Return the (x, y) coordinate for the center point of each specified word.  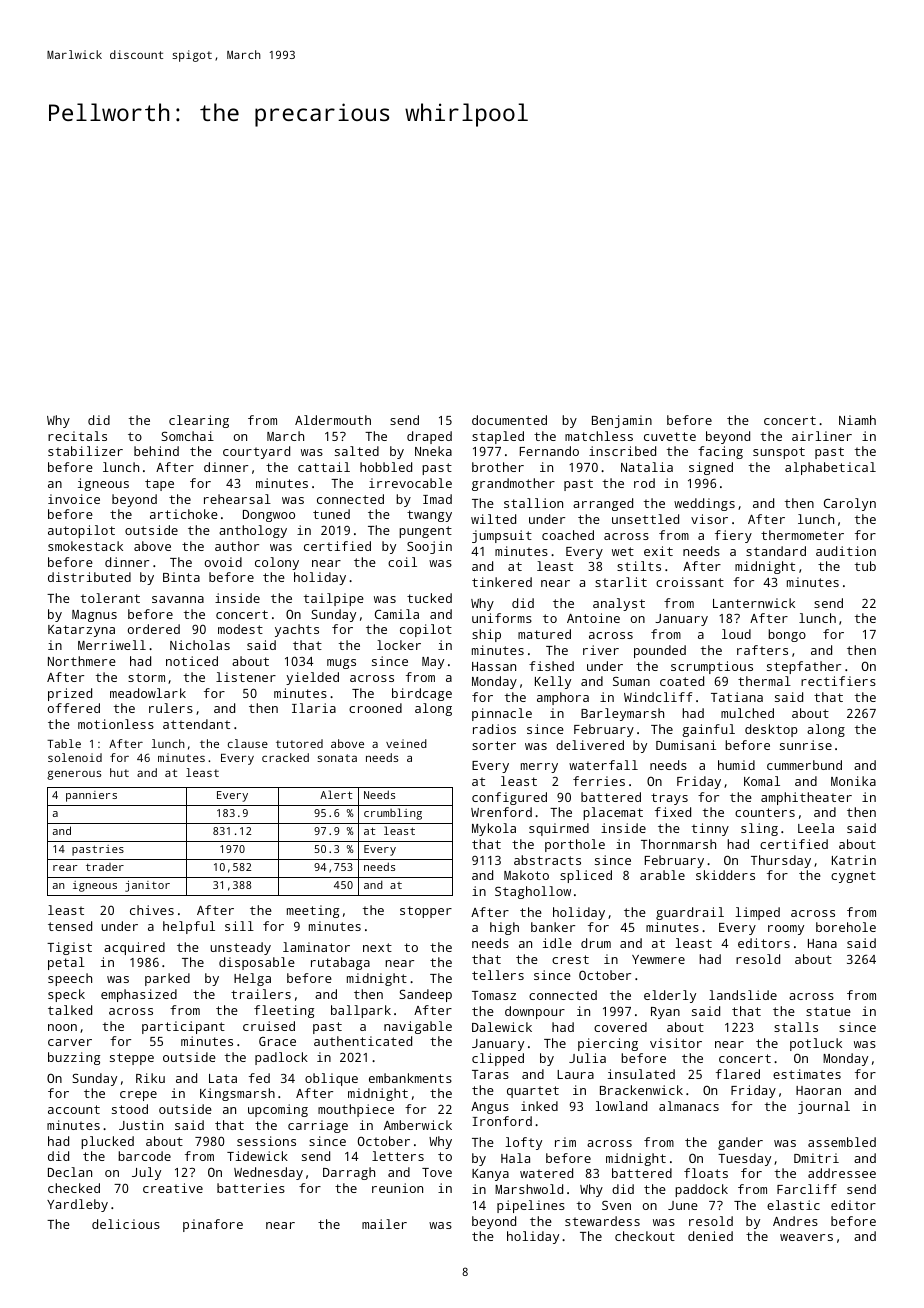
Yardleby (77, 1205)
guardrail (690, 913)
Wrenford (501, 812)
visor (709, 519)
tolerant (110, 598)
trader (105, 867)
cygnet (853, 877)
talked (70, 1010)
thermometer (802, 535)
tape (159, 485)
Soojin (429, 547)
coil (402, 562)
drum (596, 943)
